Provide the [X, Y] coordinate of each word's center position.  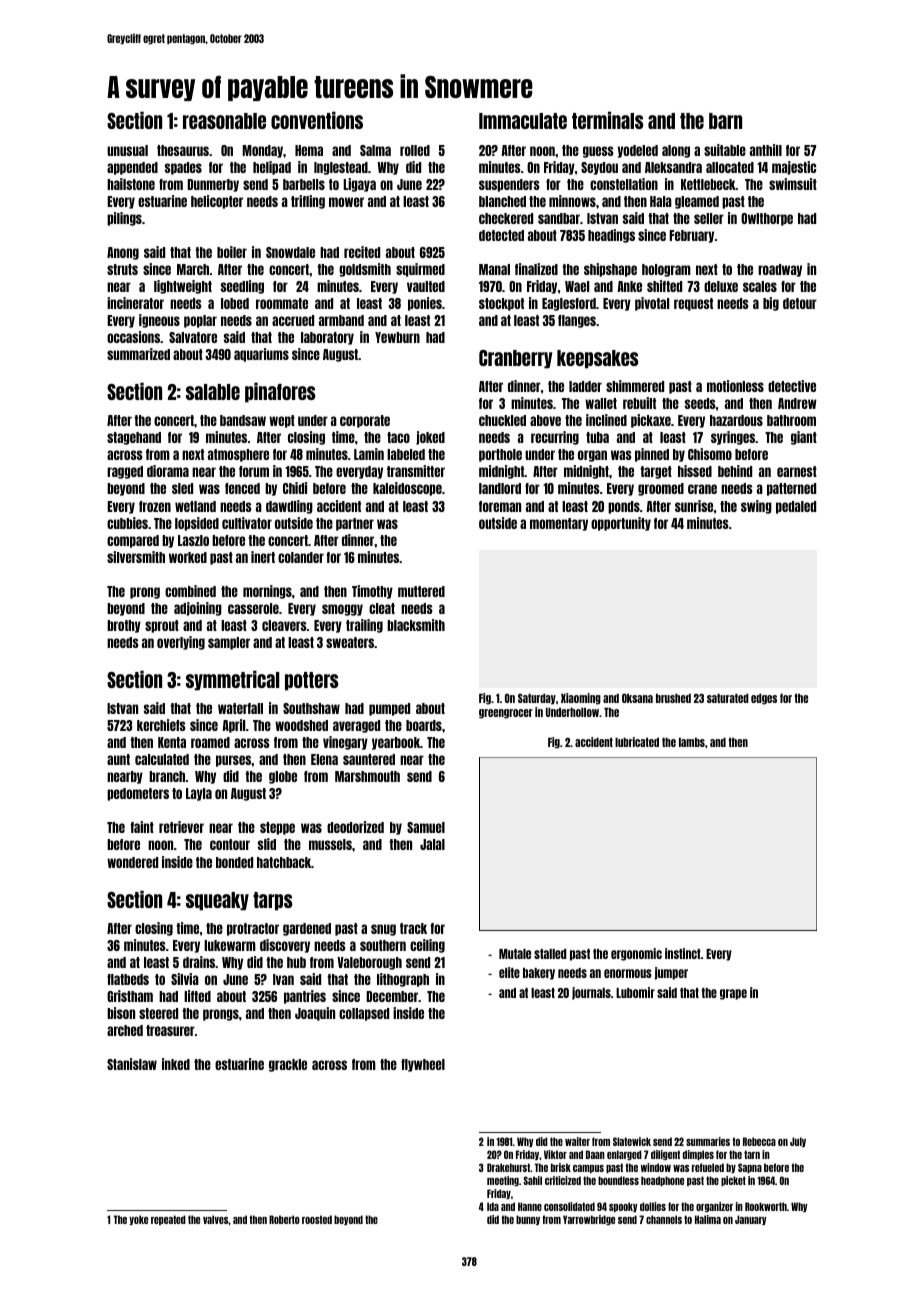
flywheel [423, 1065]
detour [800, 303]
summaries [708, 1141]
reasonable [224, 121]
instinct [683, 953]
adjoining [198, 609]
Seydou [599, 168]
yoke [138, 1220]
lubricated [637, 742]
